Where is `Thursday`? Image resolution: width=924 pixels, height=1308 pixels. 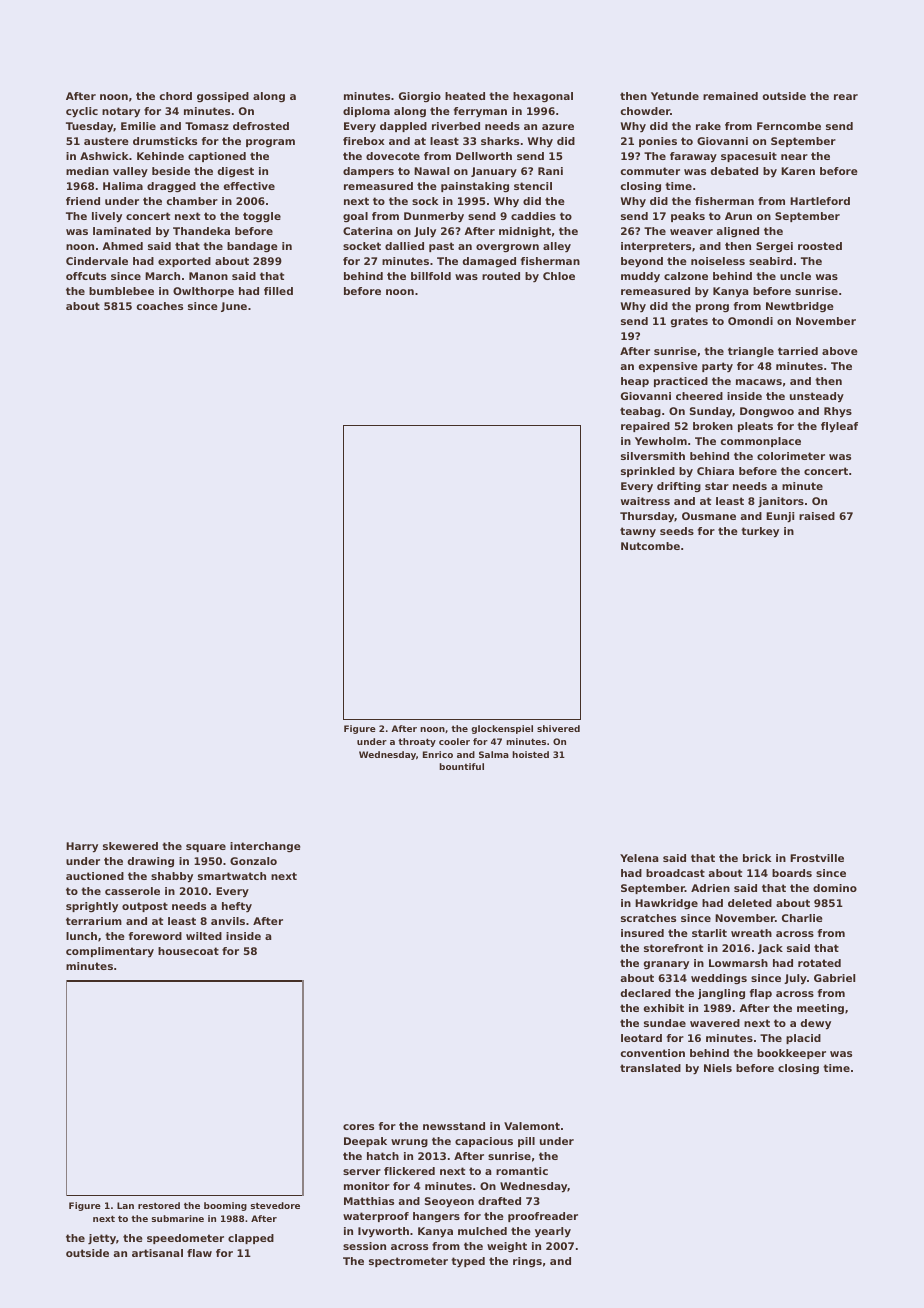
Thursday is located at coordinates (647, 517).
